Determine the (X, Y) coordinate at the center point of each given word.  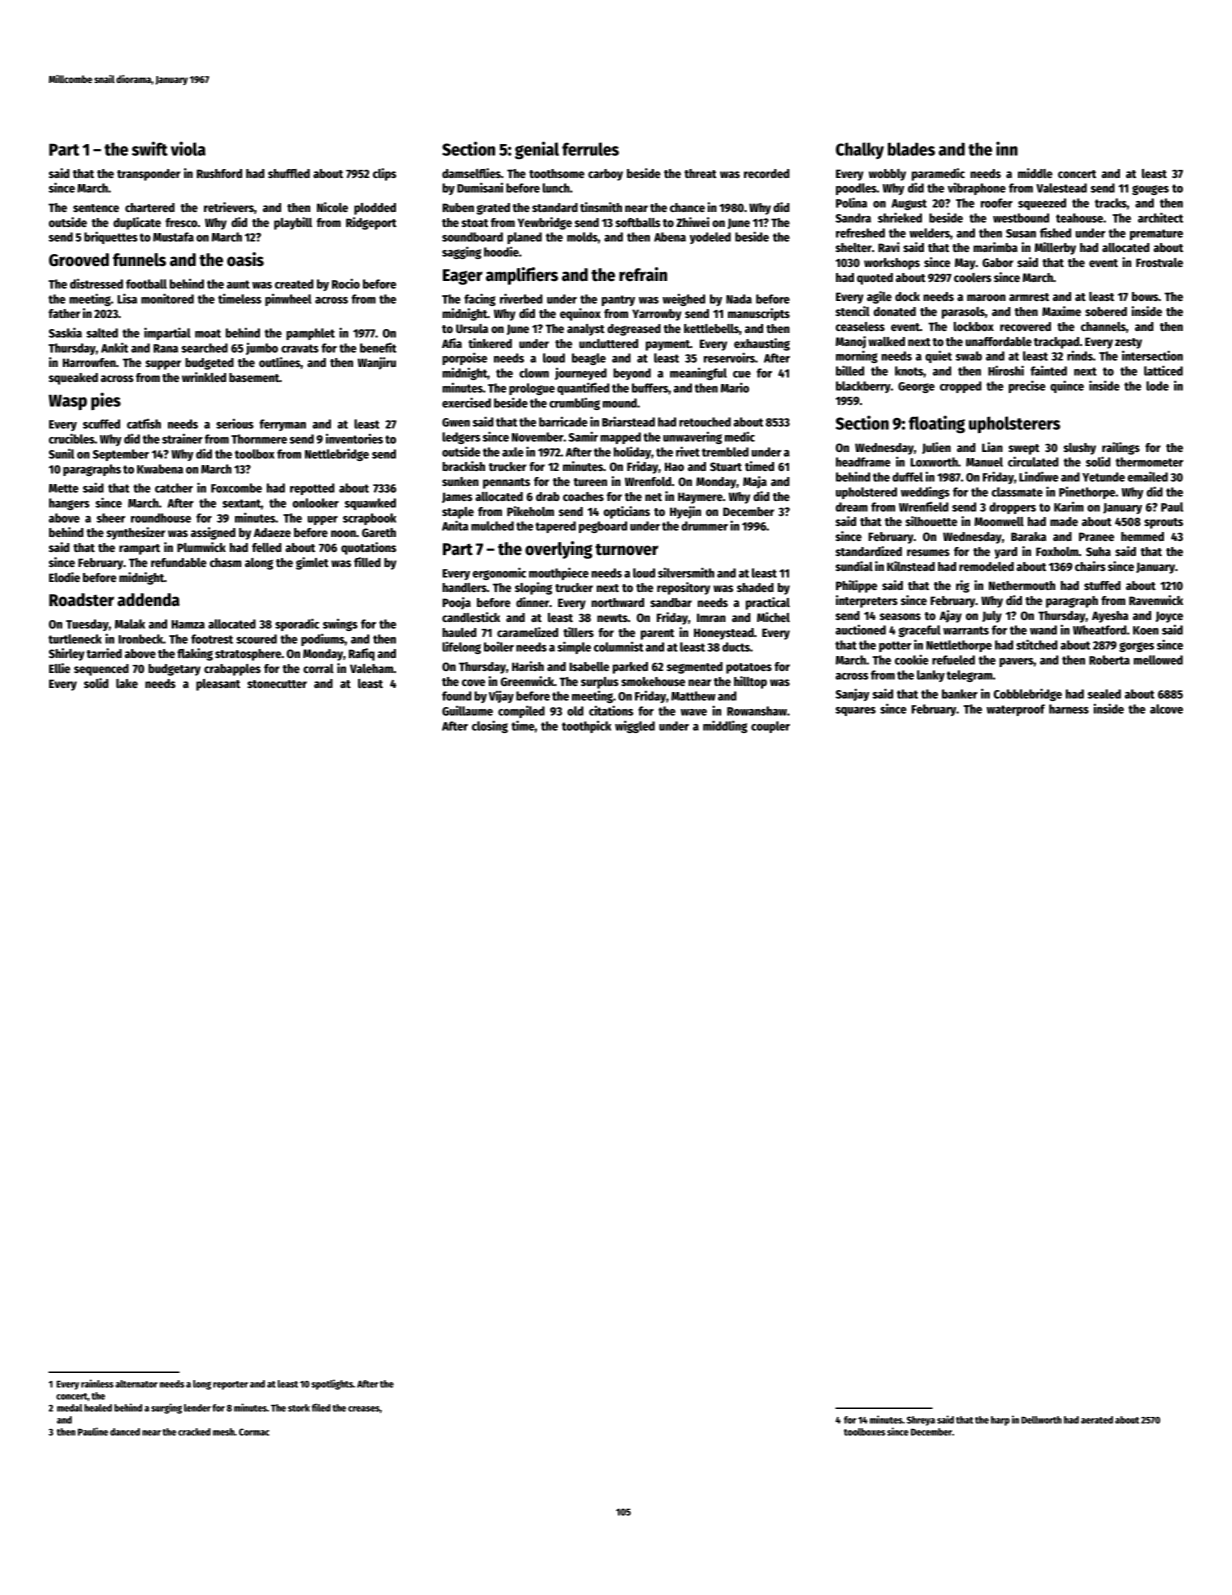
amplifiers (522, 276)
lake (127, 683)
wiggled (635, 726)
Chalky (860, 150)
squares (855, 711)
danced (125, 1432)
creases (364, 1409)
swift (150, 148)
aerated (1097, 1420)
